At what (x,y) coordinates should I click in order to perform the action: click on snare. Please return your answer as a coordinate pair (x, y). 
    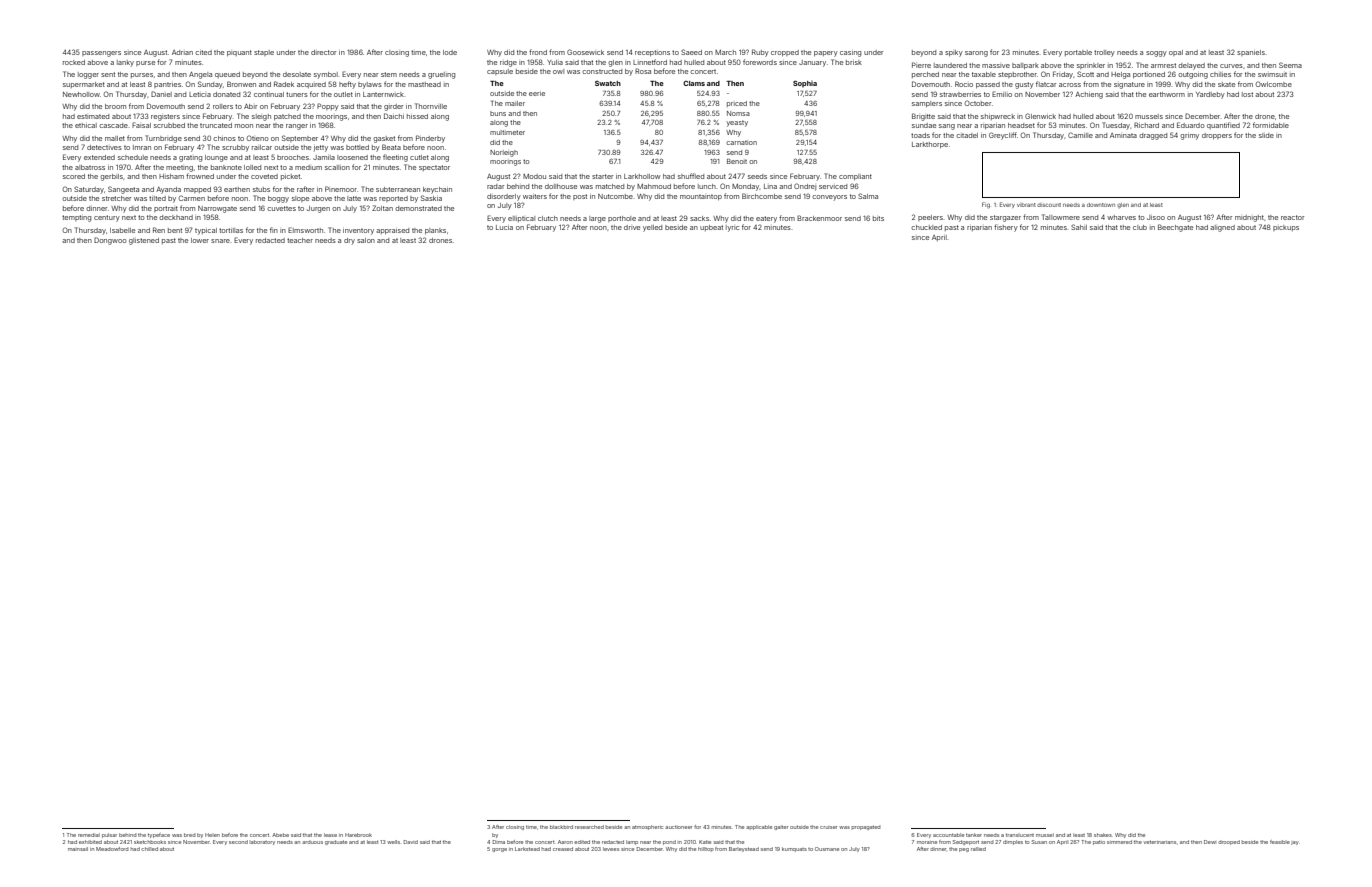
    Looking at the image, I should click on (220, 241).
